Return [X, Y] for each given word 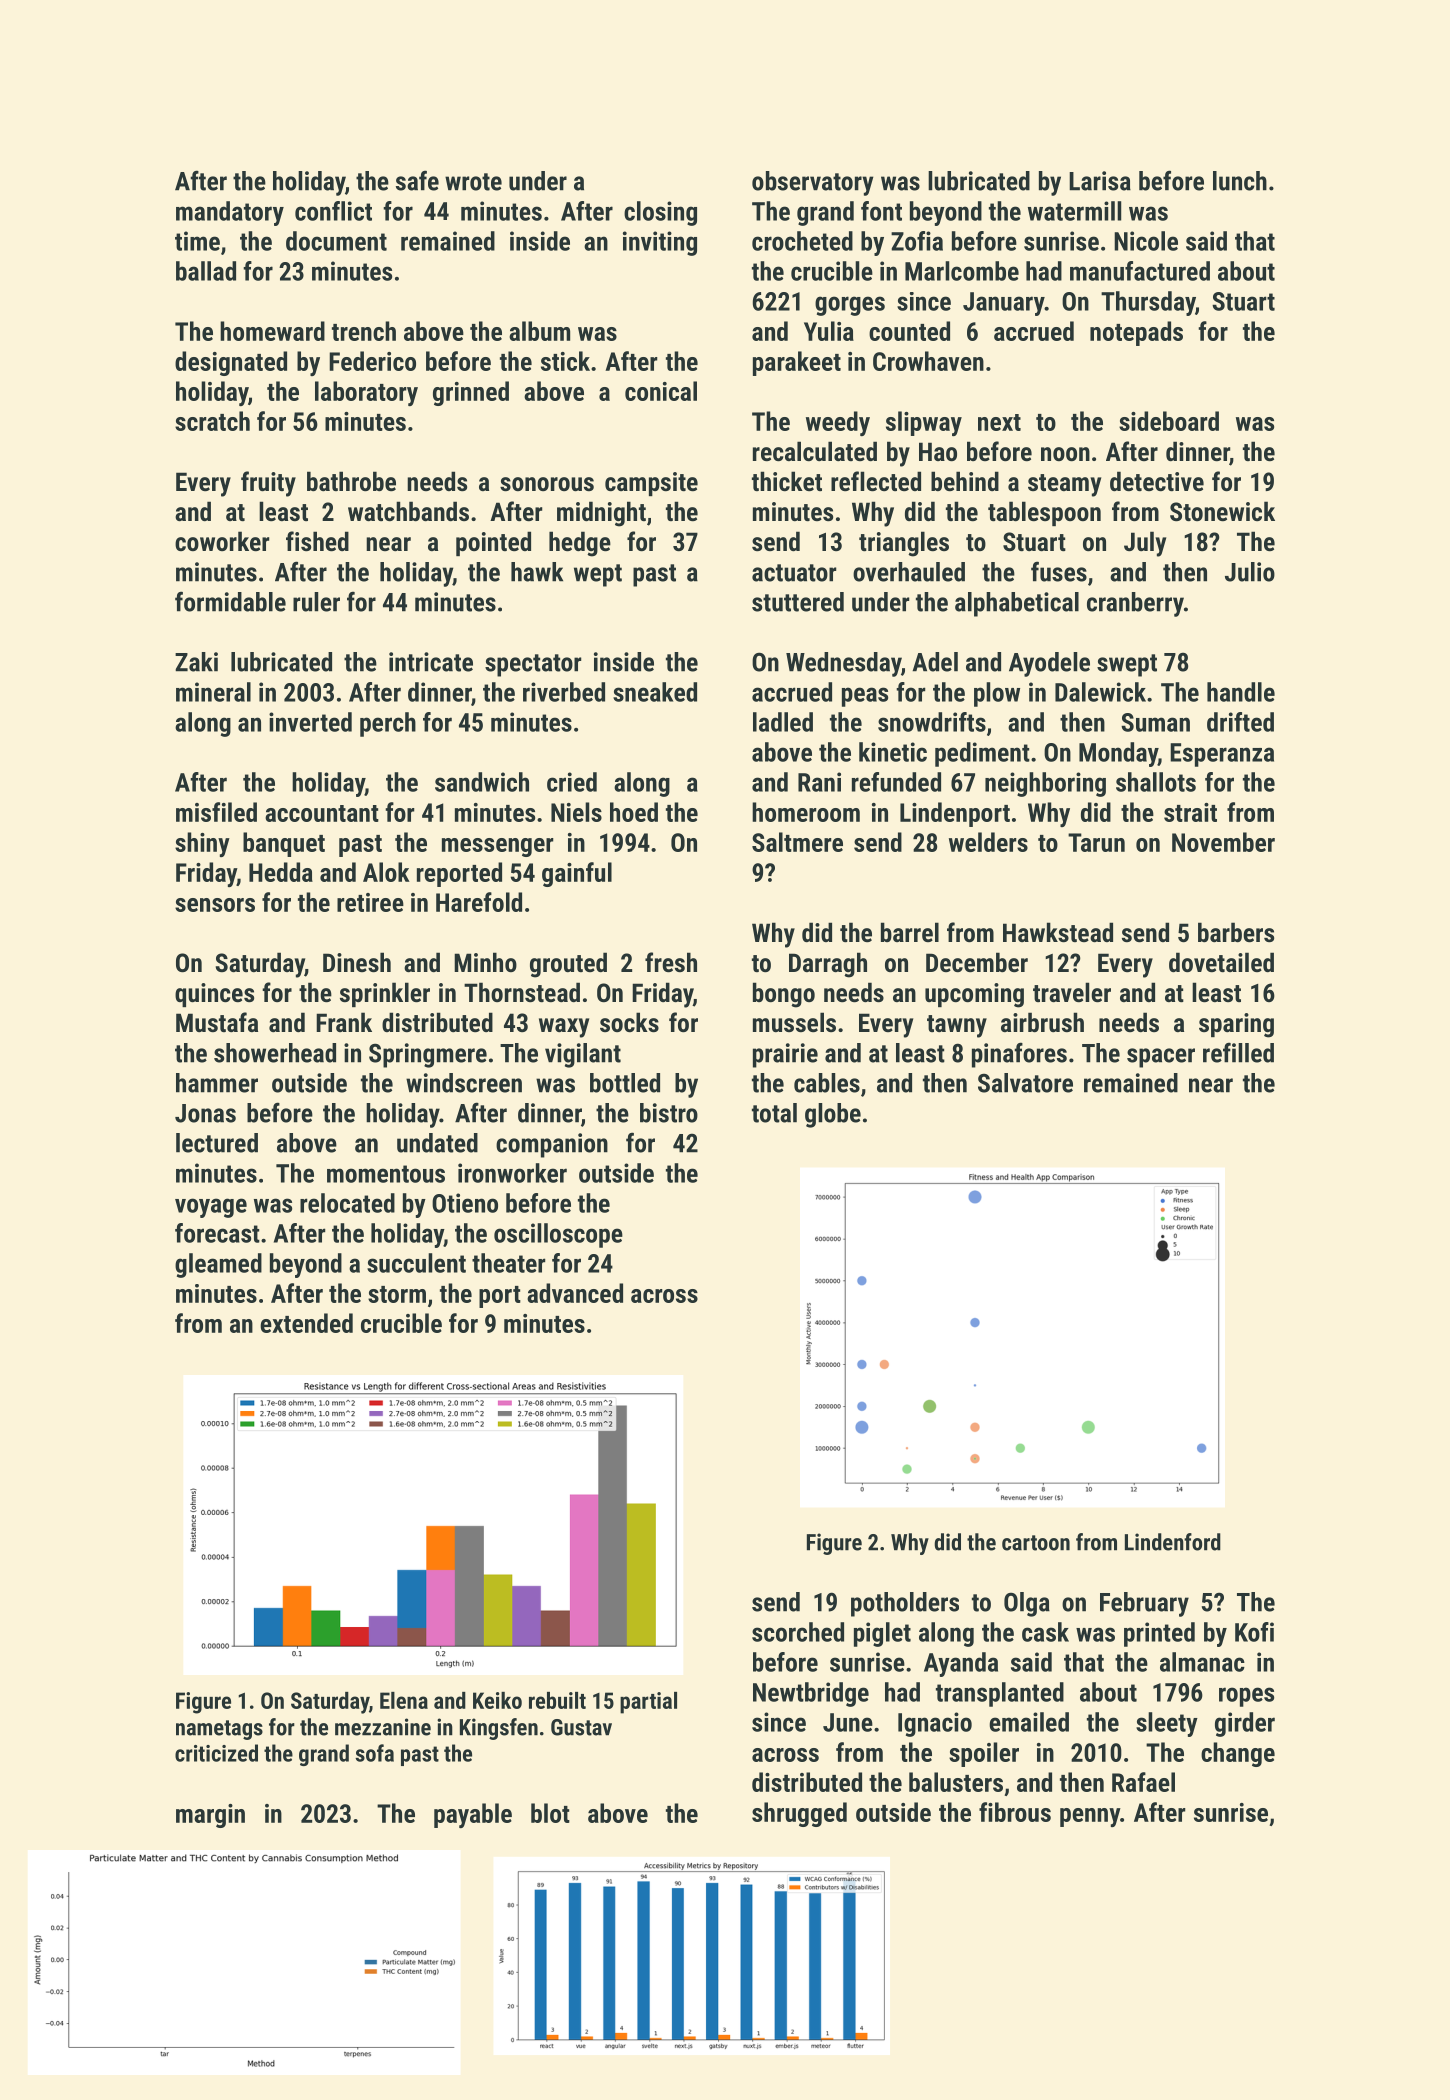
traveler [1072, 992]
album [539, 331]
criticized [216, 1753]
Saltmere [797, 842]
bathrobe [351, 481]
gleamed [218, 1265]
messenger [498, 847]
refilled [1238, 1053]
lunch [1240, 181]
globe [833, 1115]
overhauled [909, 572]
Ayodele [1049, 664]
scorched [798, 1632]
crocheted [802, 241]
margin [210, 1816]
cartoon [1036, 1543]
